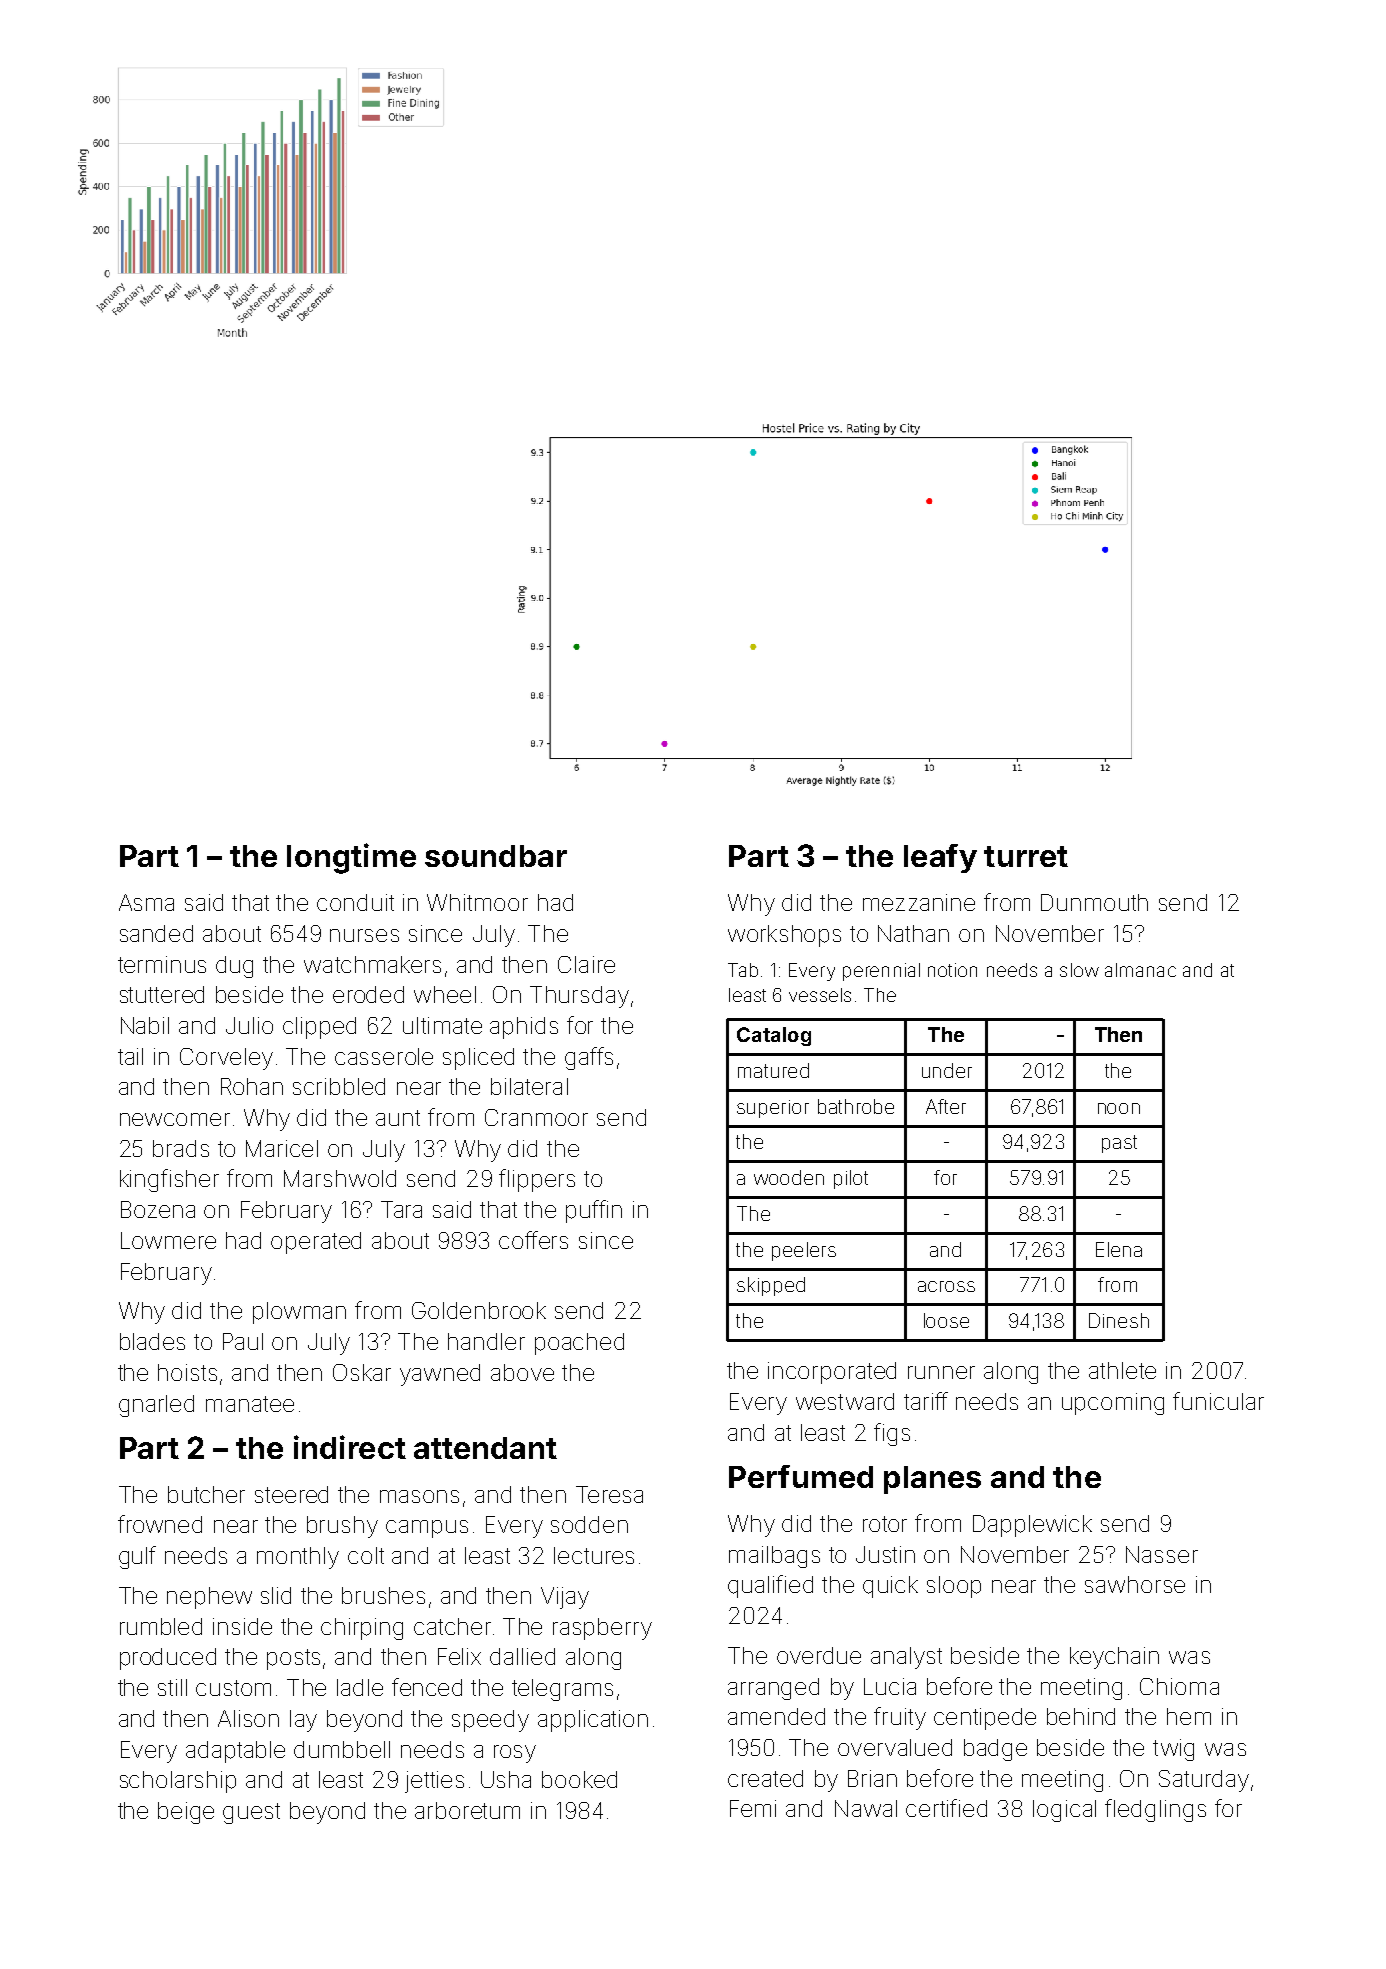  I want to click on coffers, so click(533, 1240).
